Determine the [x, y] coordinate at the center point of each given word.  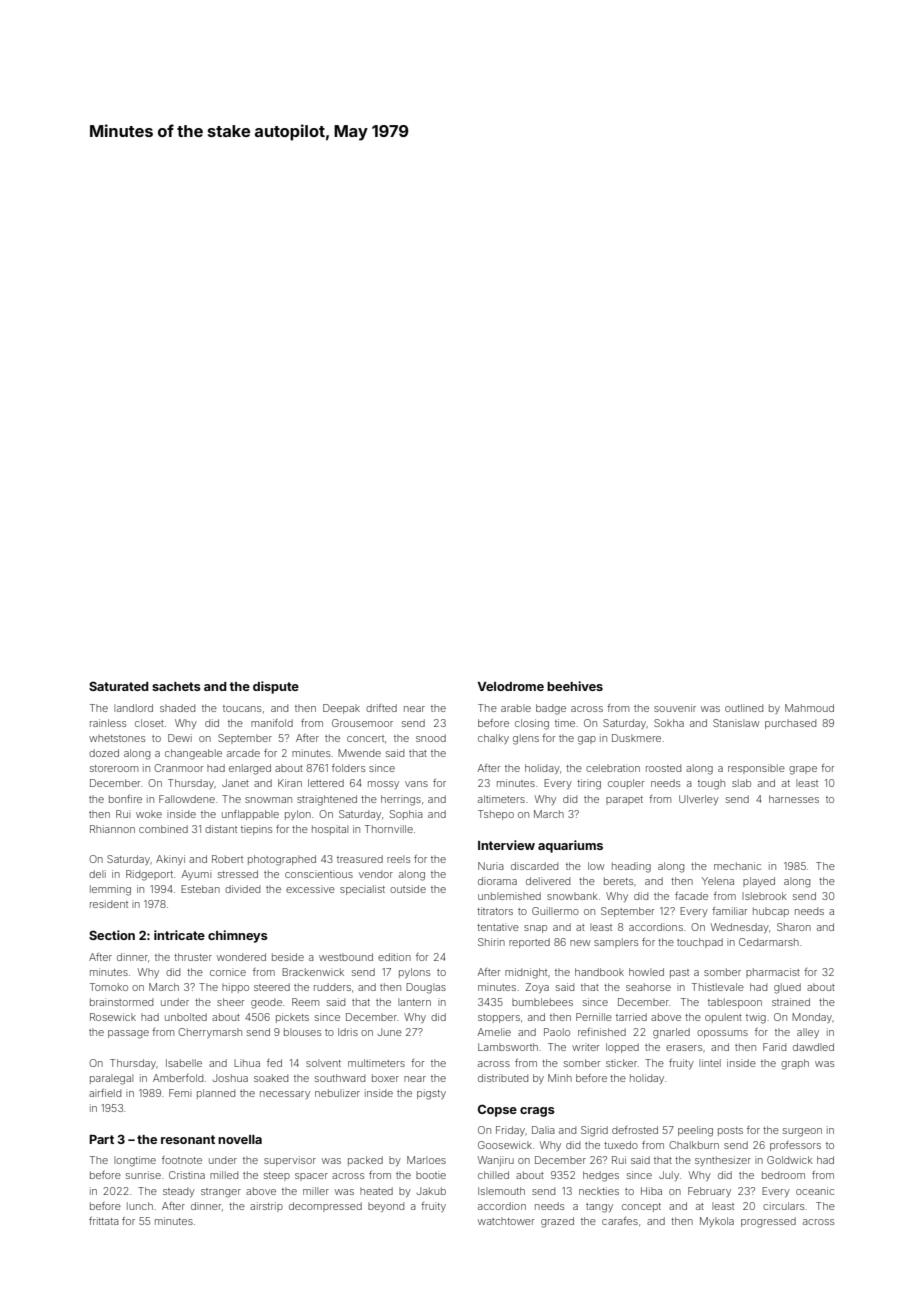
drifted [381, 708]
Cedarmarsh [769, 942]
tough [711, 784]
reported [529, 943]
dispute [276, 687]
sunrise [143, 1175]
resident [109, 904]
